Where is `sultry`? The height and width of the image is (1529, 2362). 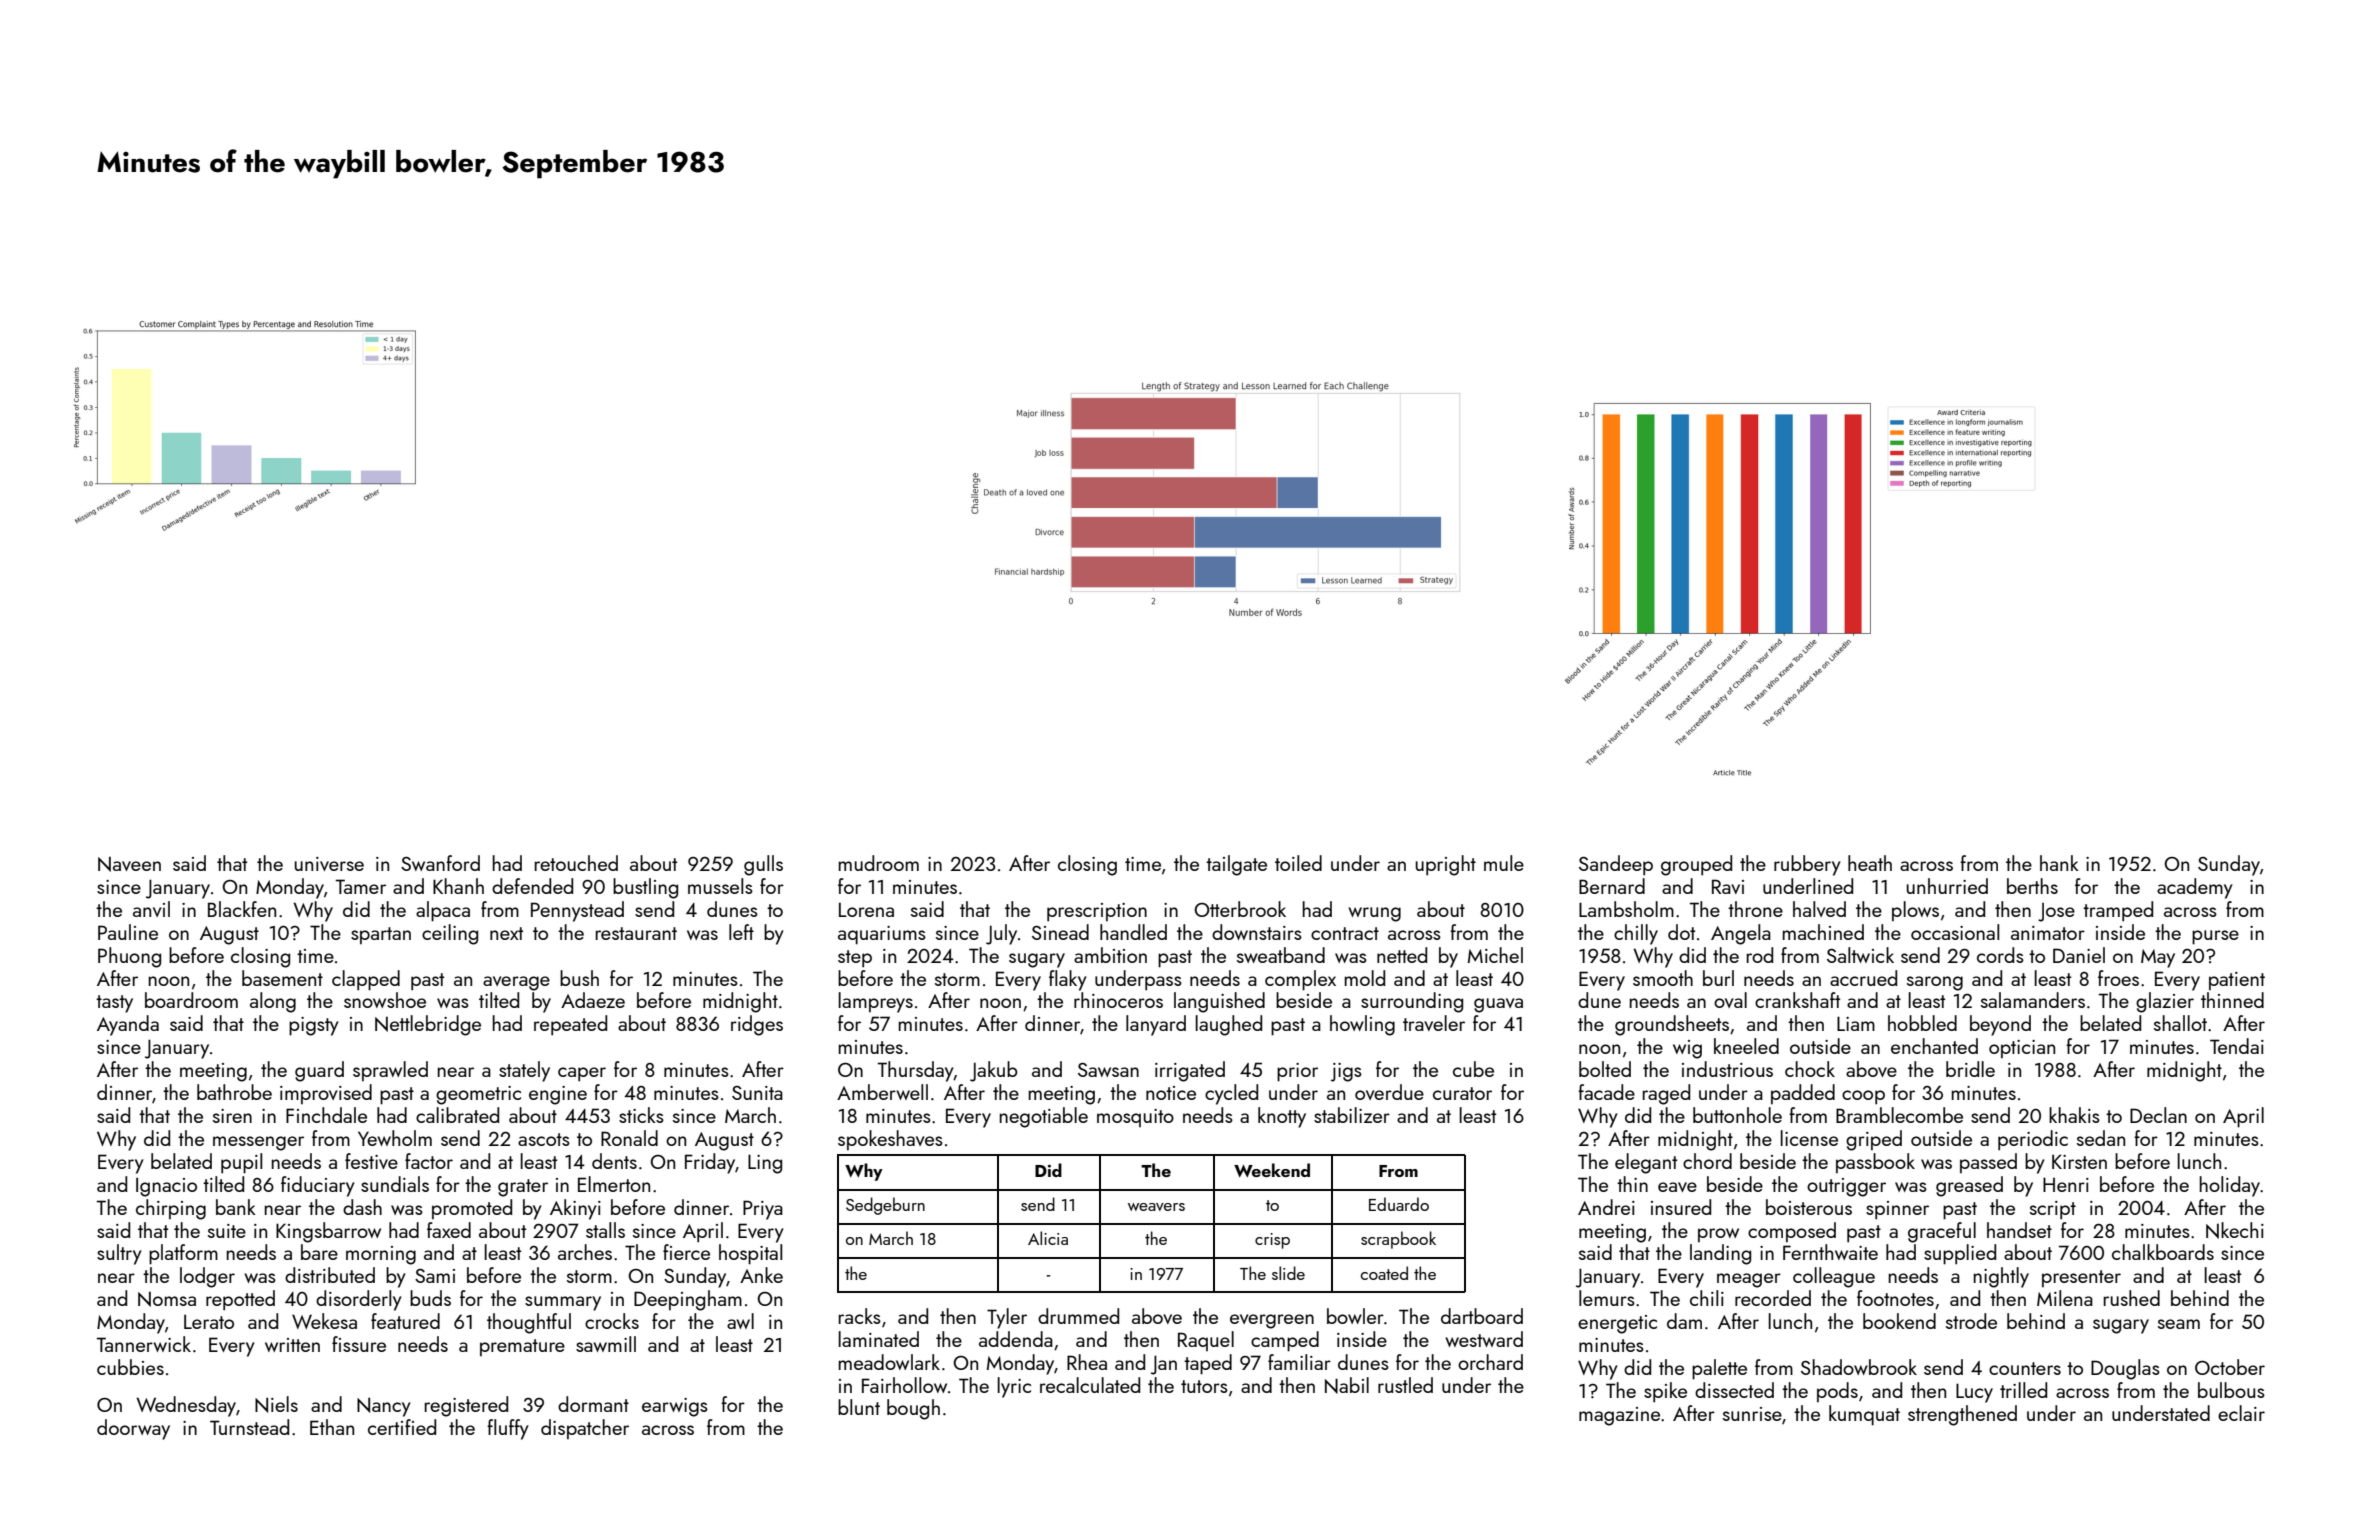
sultry is located at coordinates (119, 1254).
